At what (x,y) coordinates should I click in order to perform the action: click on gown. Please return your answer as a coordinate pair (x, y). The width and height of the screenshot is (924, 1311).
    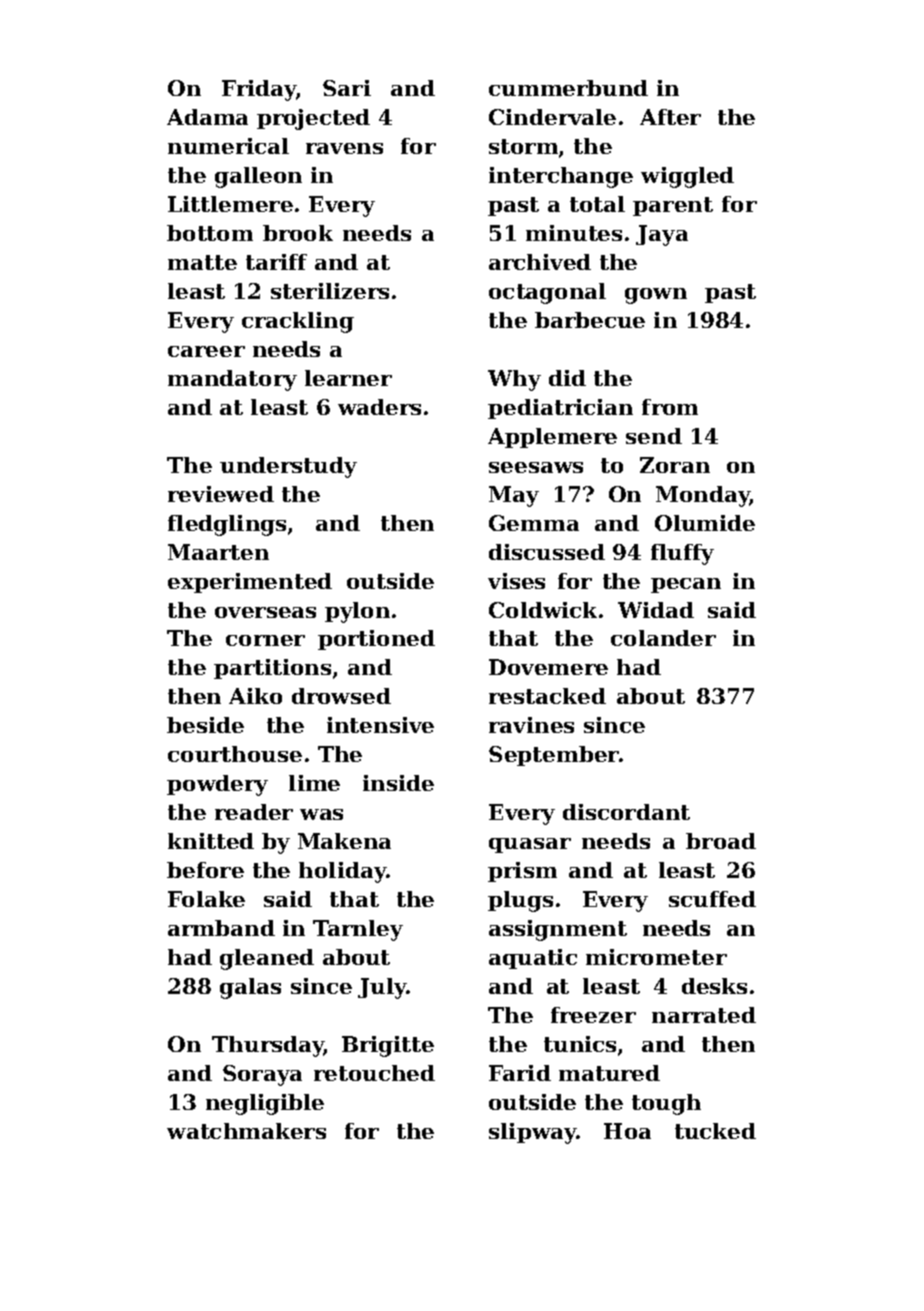
    Looking at the image, I should click on (656, 296).
